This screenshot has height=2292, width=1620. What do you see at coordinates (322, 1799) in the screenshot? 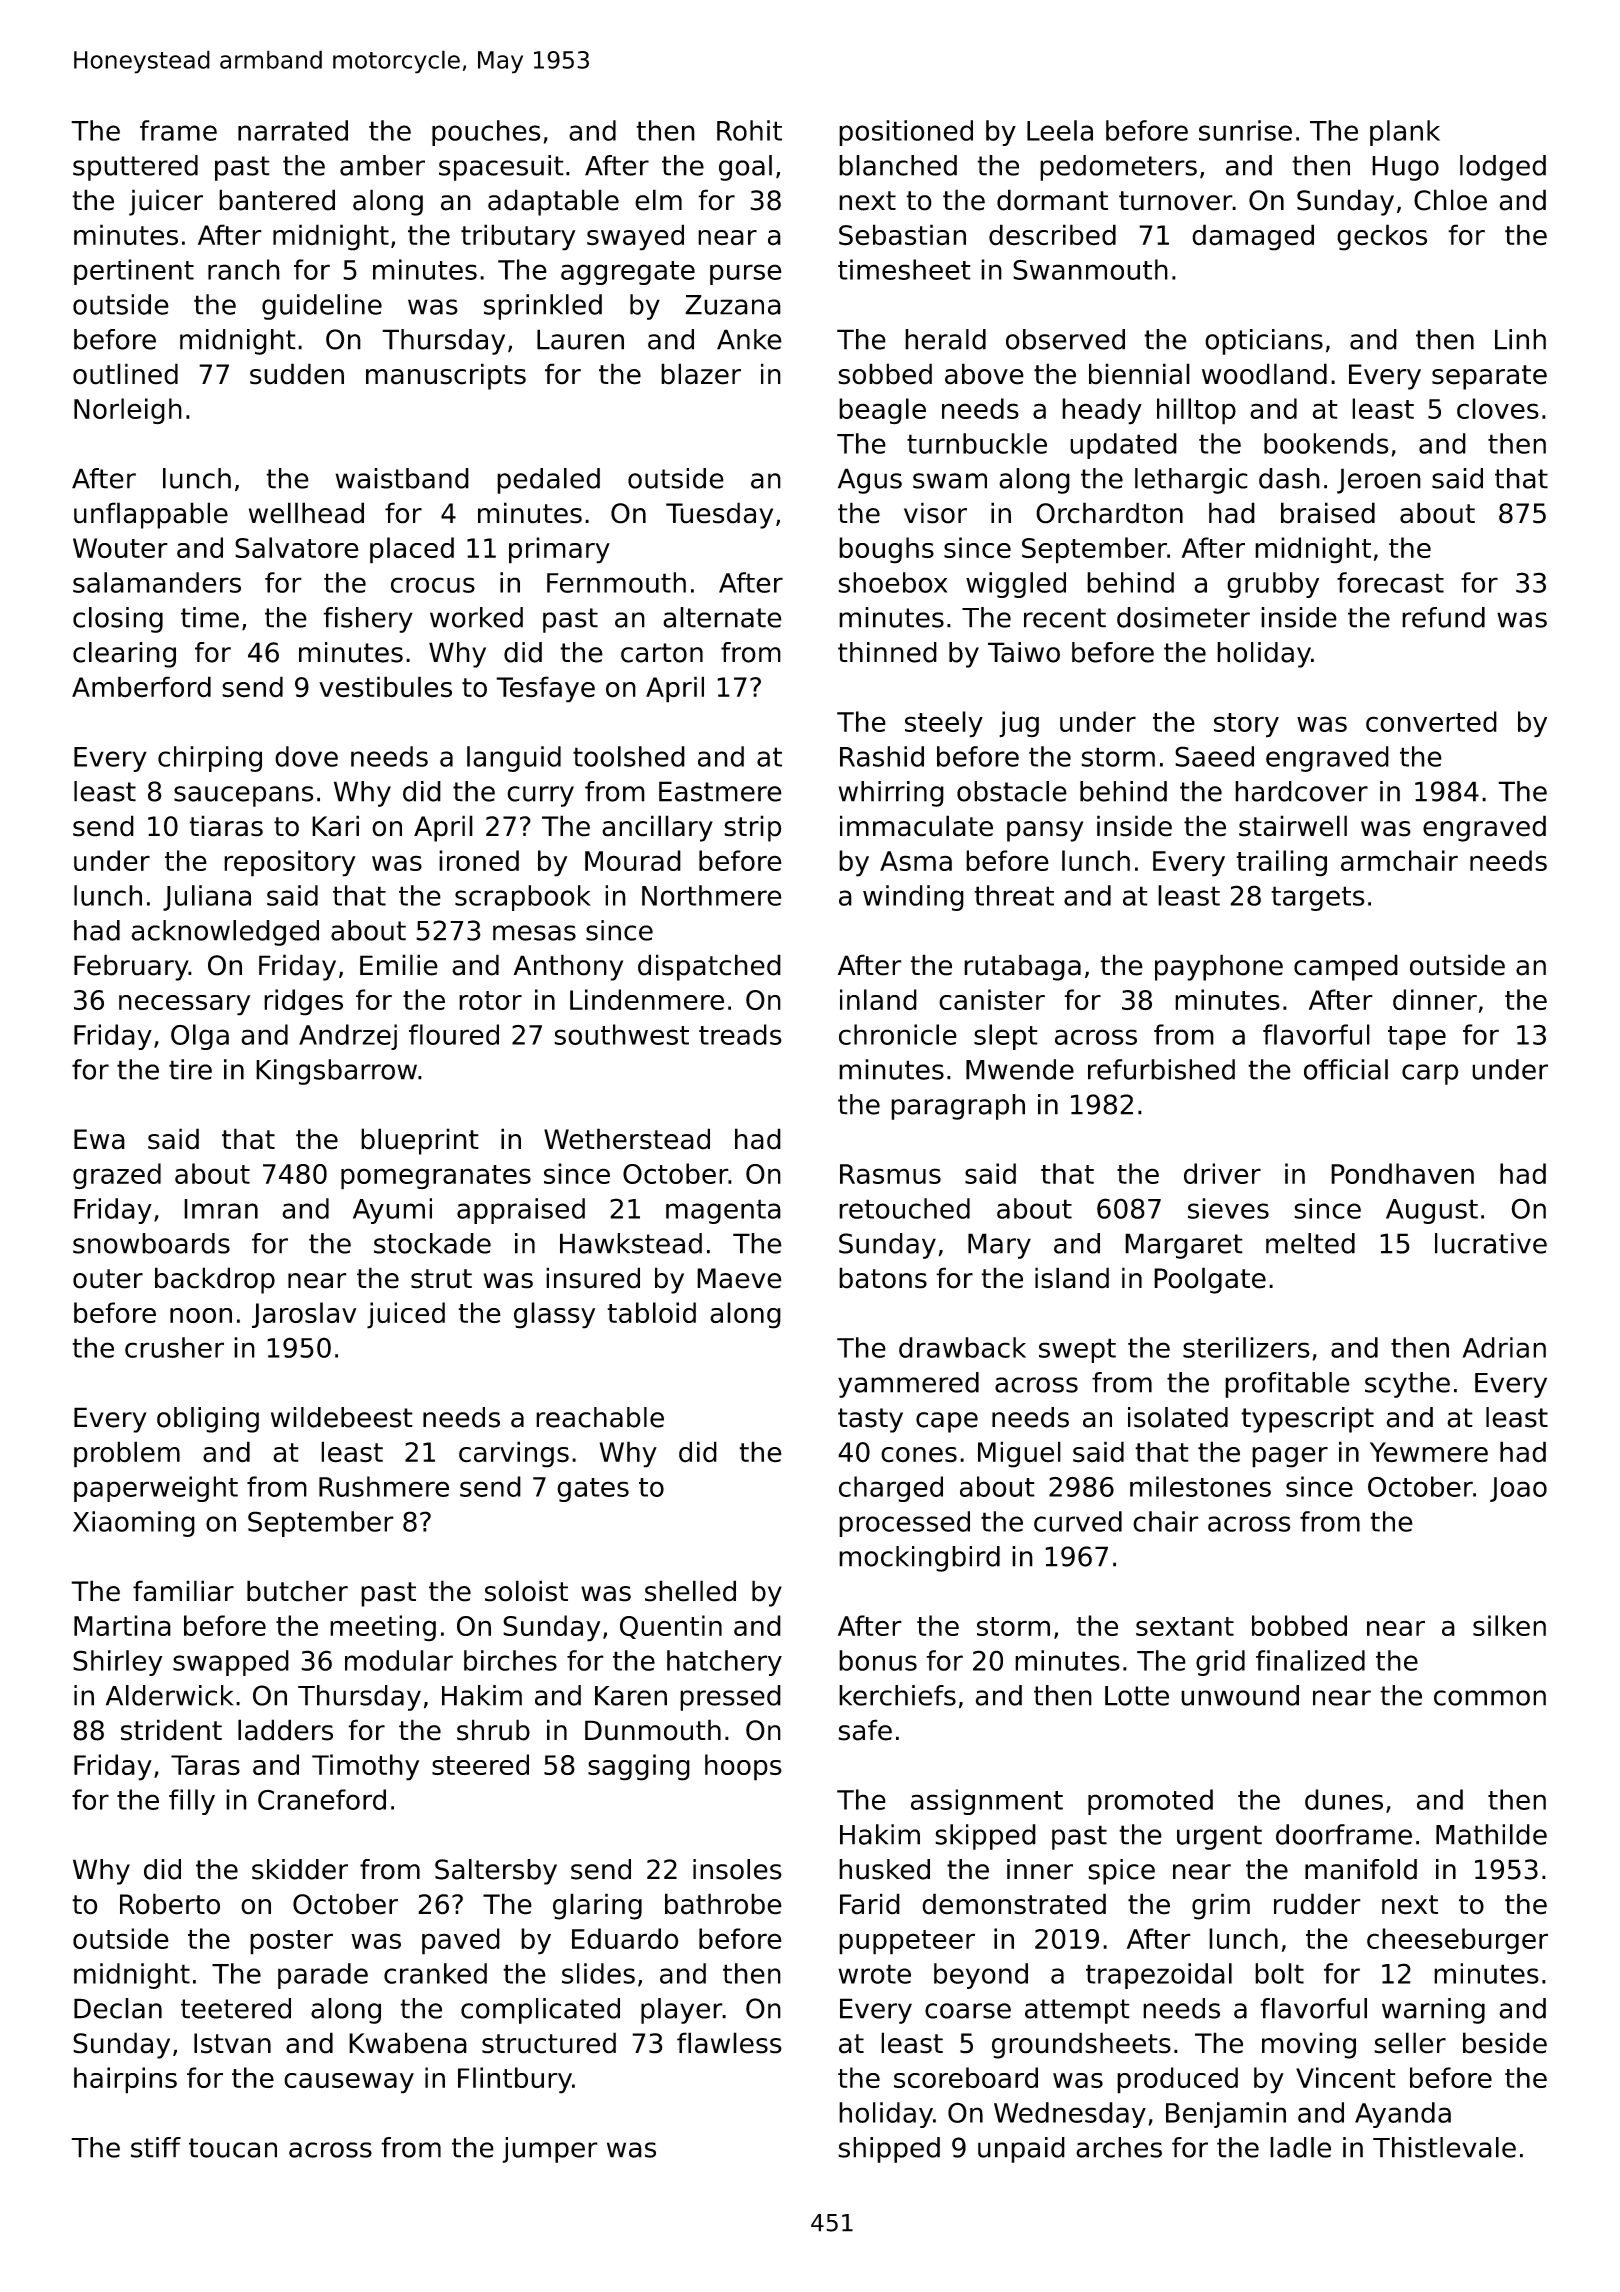
I see `Craneford` at bounding box center [322, 1799].
